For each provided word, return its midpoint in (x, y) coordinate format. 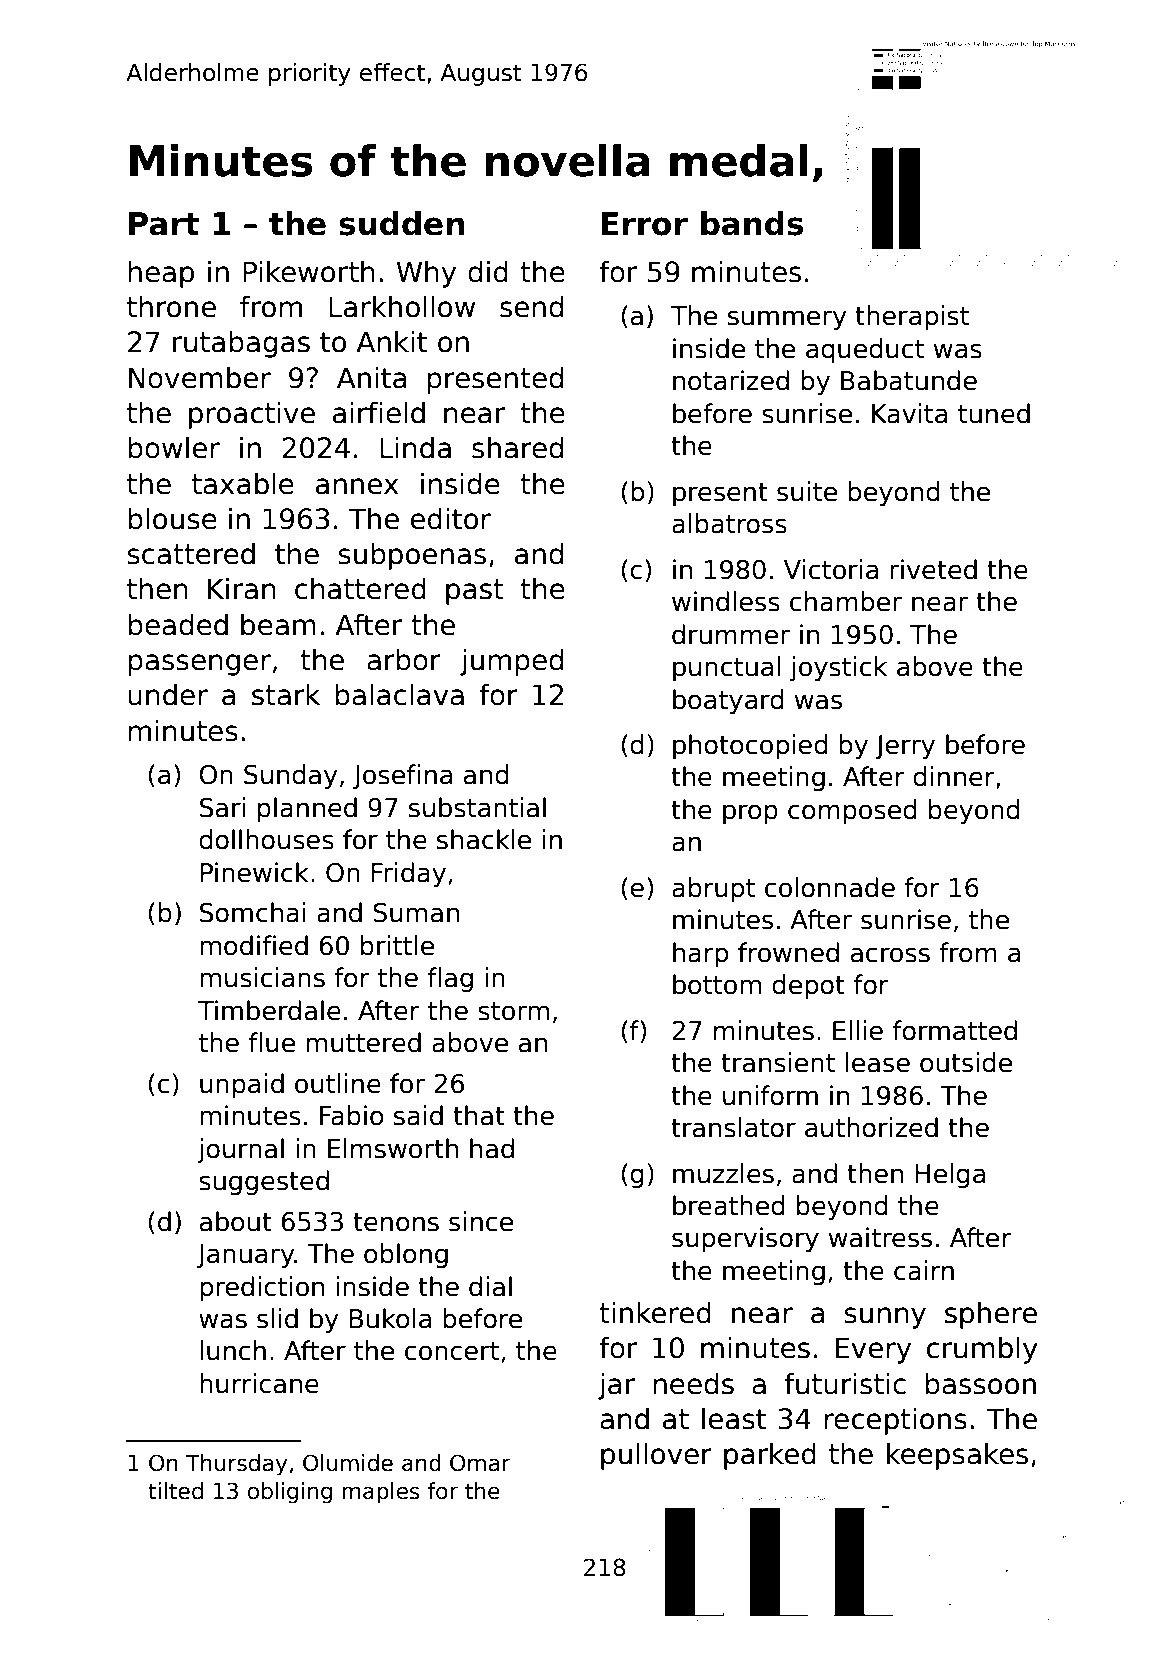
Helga (950, 1175)
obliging (290, 1493)
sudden (401, 223)
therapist (912, 317)
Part (164, 224)
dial (490, 1286)
